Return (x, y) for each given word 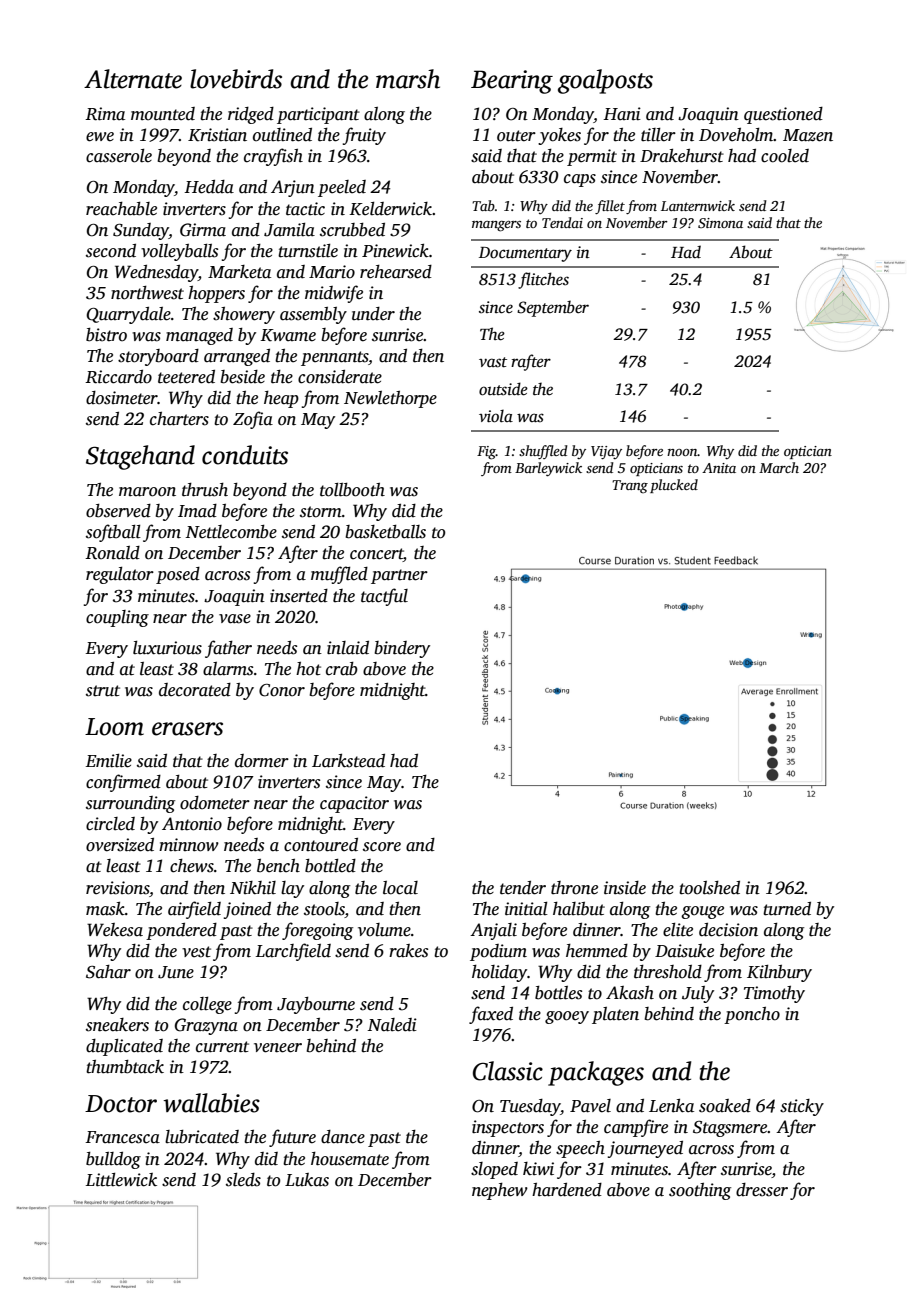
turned (787, 909)
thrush (205, 490)
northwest (147, 293)
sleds (243, 1180)
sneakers (117, 1025)
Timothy (774, 994)
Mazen (808, 135)
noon (682, 452)
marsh (408, 79)
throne (574, 888)
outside (503, 389)
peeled (342, 188)
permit (592, 157)
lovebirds (236, 79)
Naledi (392, 1025)
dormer (262, 761)
